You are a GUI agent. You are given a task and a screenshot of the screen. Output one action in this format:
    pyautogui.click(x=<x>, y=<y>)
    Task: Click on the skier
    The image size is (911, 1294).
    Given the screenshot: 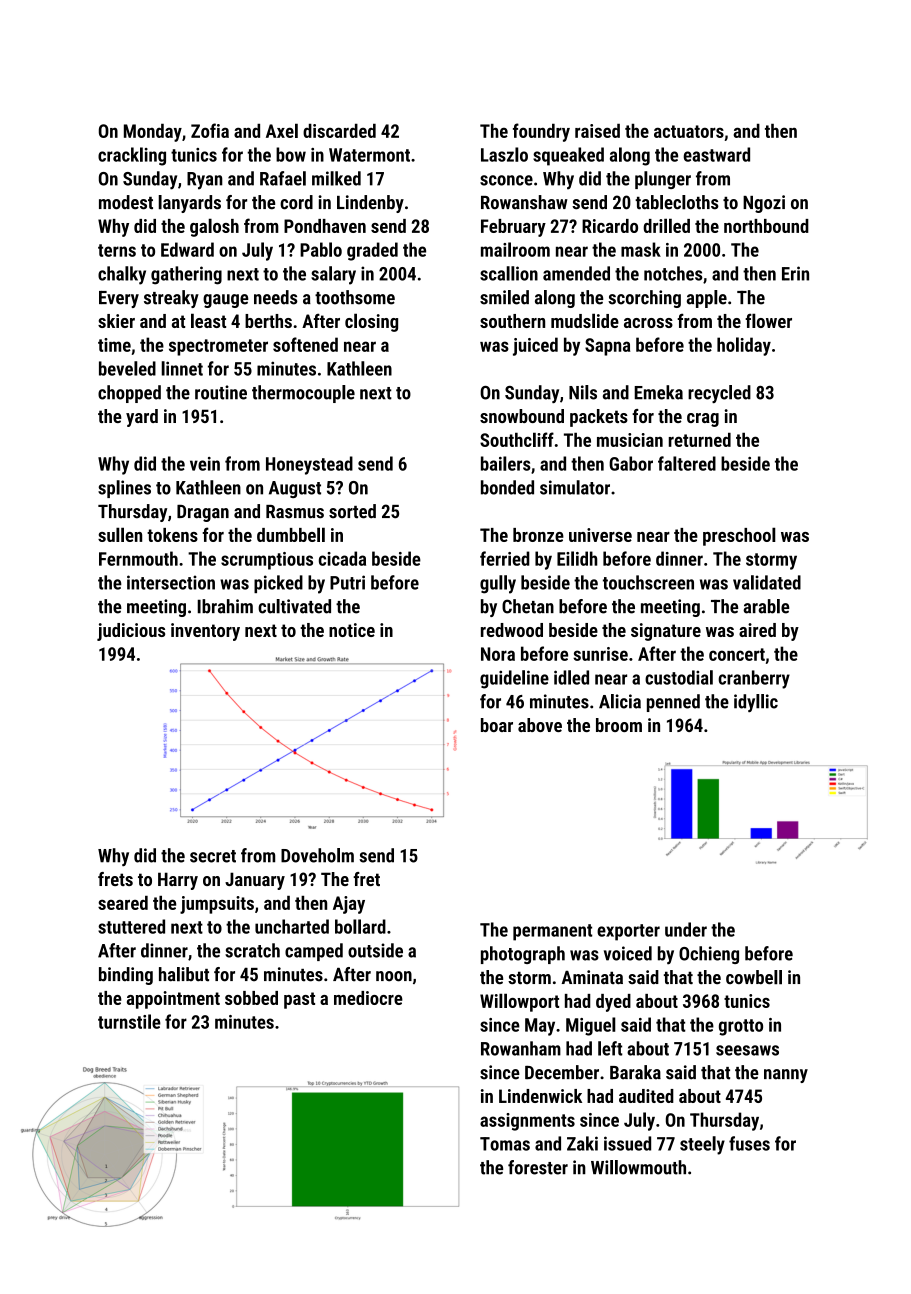 What is the action you would take?
    pyautogui.click(x=116, y=321)
